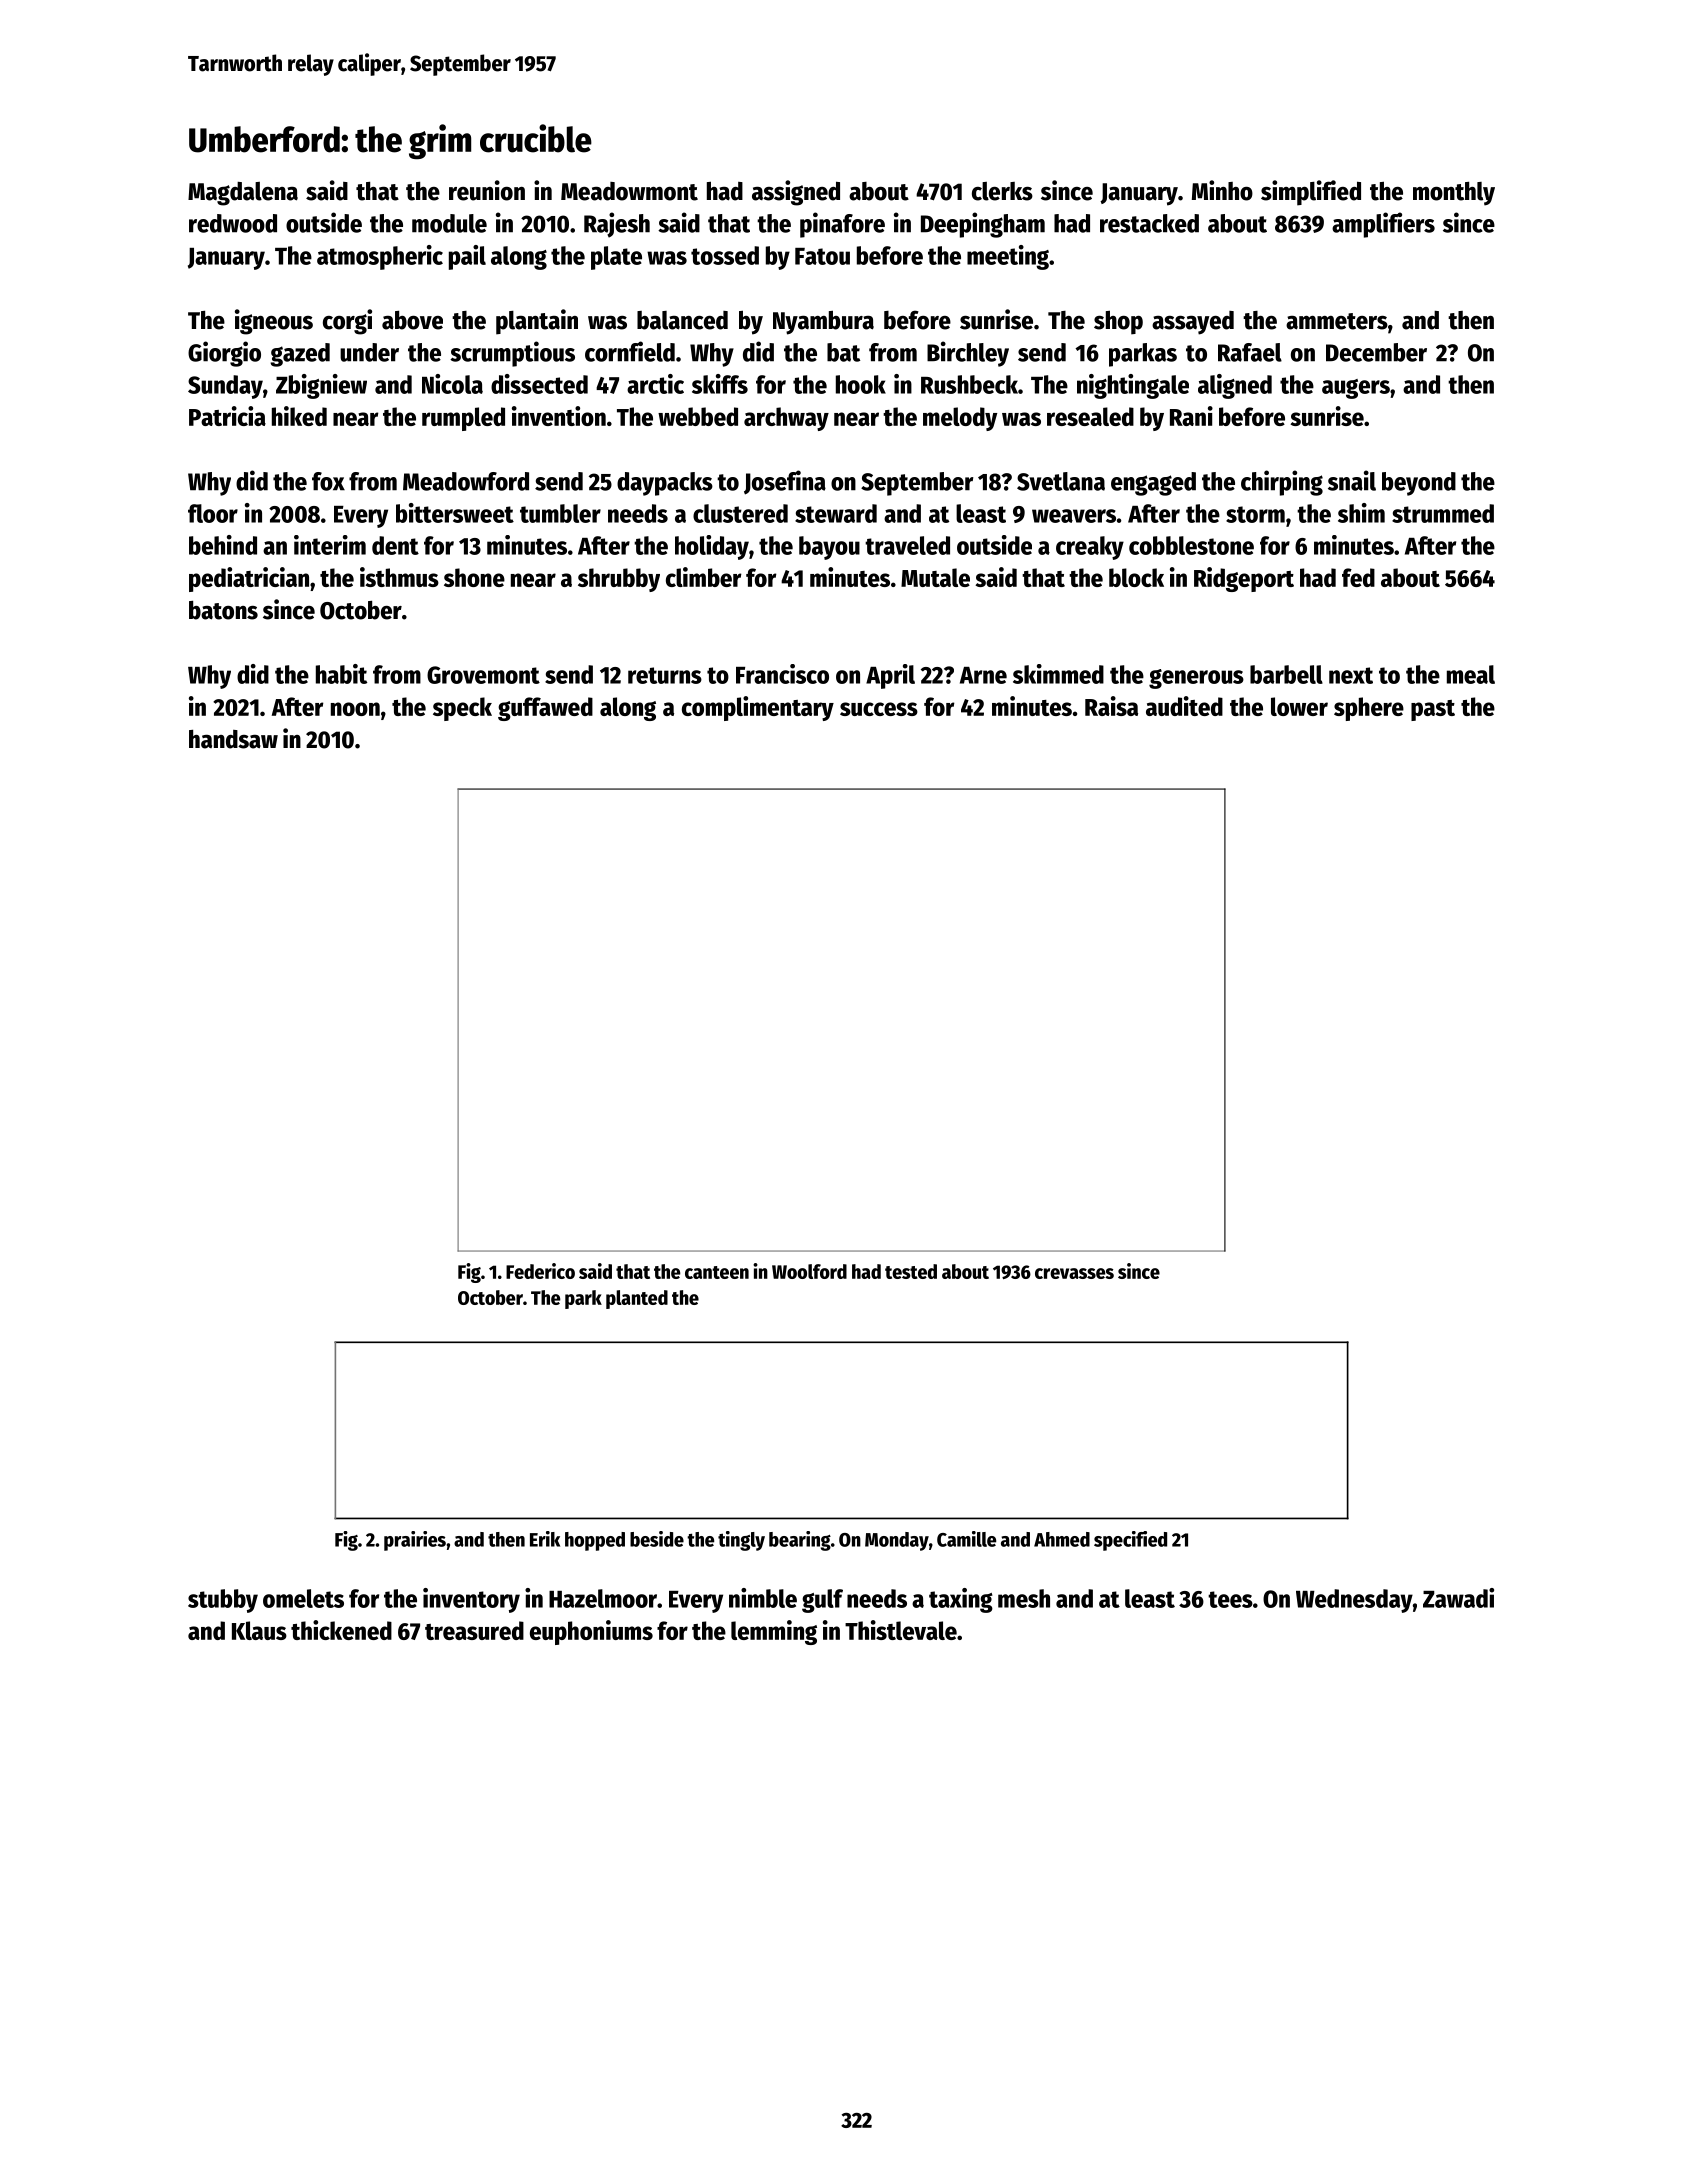 Image resolution: width=1683 pixels, height=2178 pixels. I want to click on speck, so click(462, 709).
